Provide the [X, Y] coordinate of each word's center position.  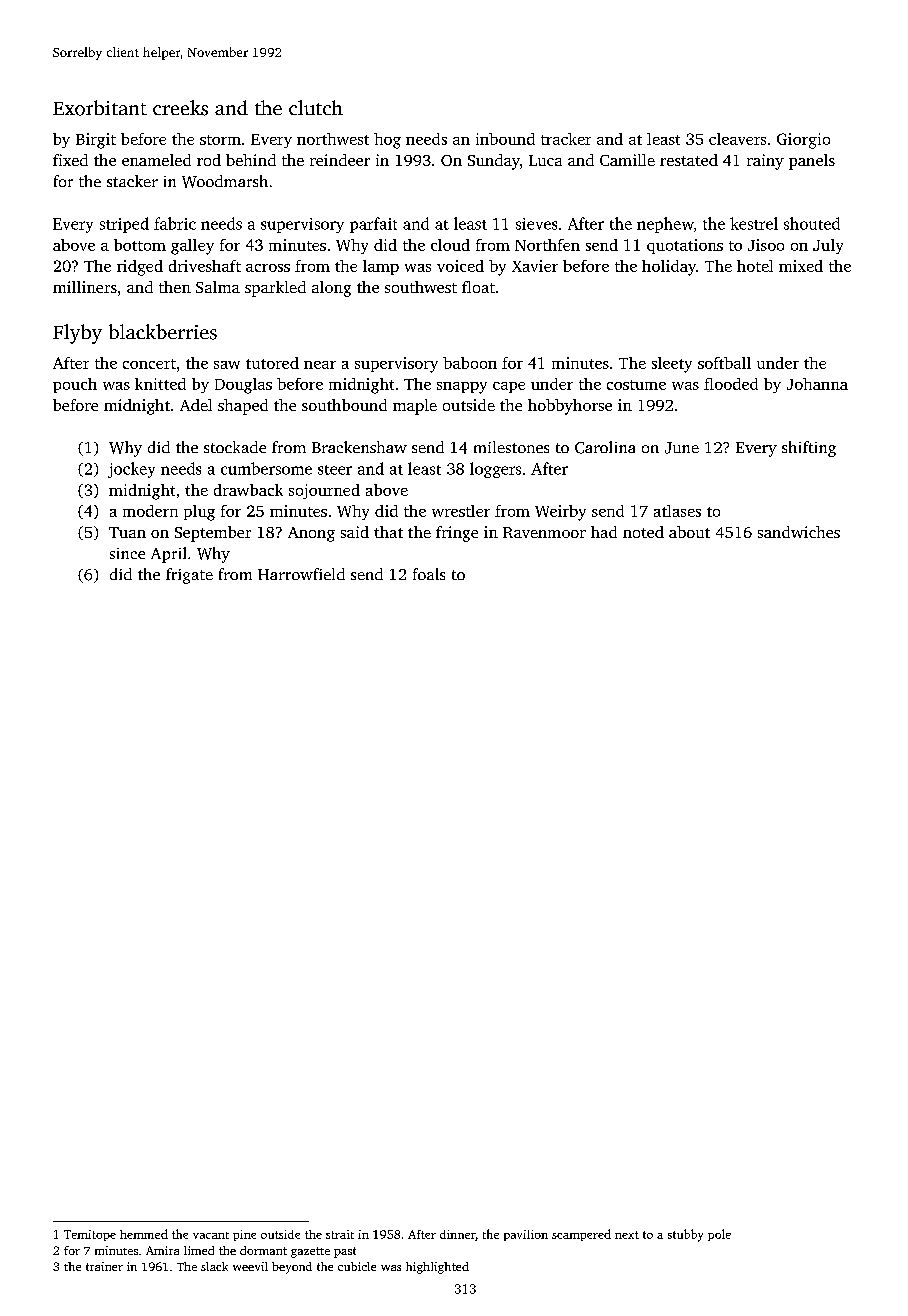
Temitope [90, 1235]
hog [387, 141]
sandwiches [799, 532]
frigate [189, 576]
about [689, 532]
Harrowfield [301, 574]
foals [429, 574]
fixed [70, 160]
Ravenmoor [544, 532]
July [828, 246]
